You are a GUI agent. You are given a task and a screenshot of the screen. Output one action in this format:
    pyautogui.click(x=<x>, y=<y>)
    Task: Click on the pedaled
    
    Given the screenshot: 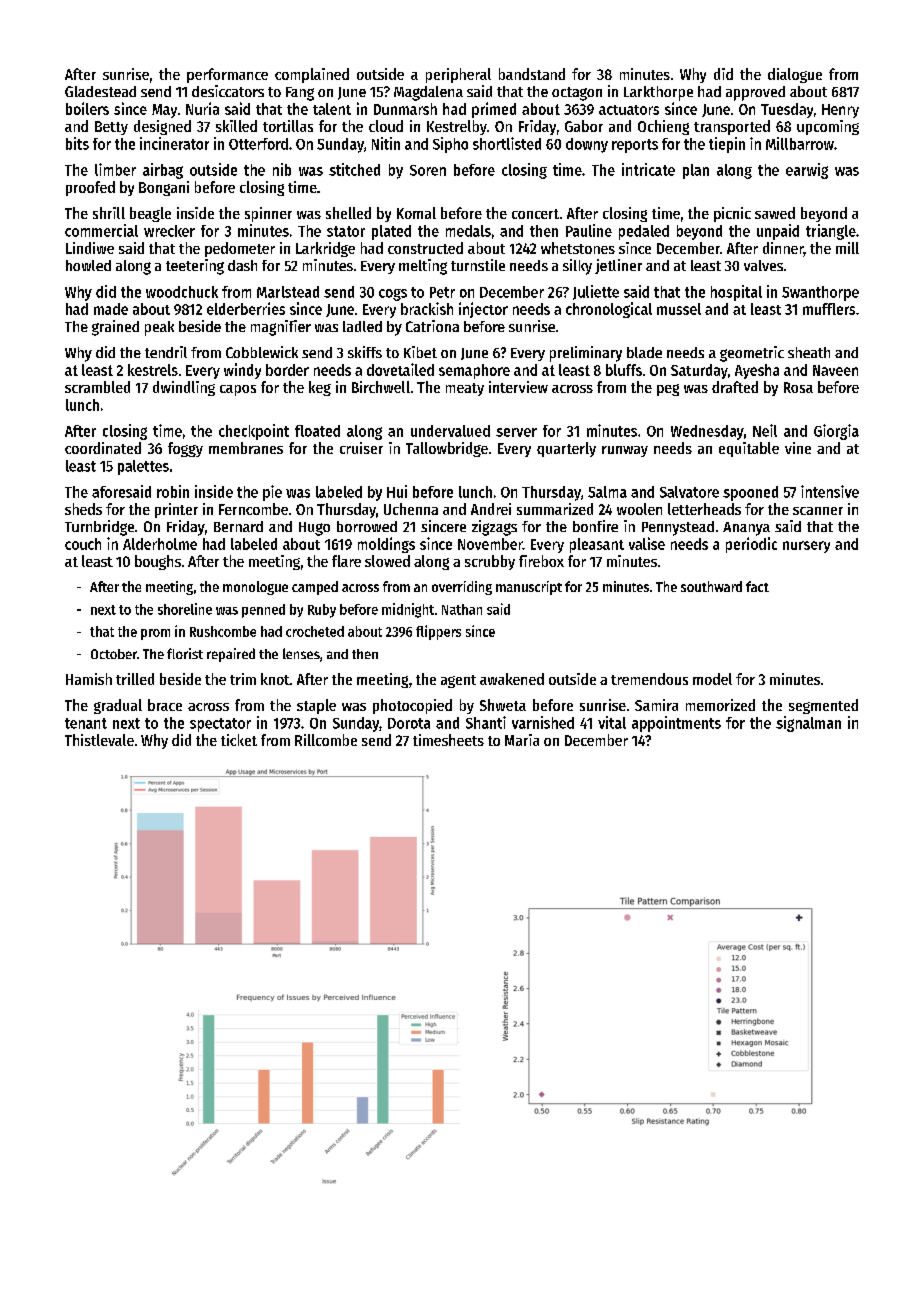 What is the action you would take?
    pyautogui.click(x=644, y=232)
